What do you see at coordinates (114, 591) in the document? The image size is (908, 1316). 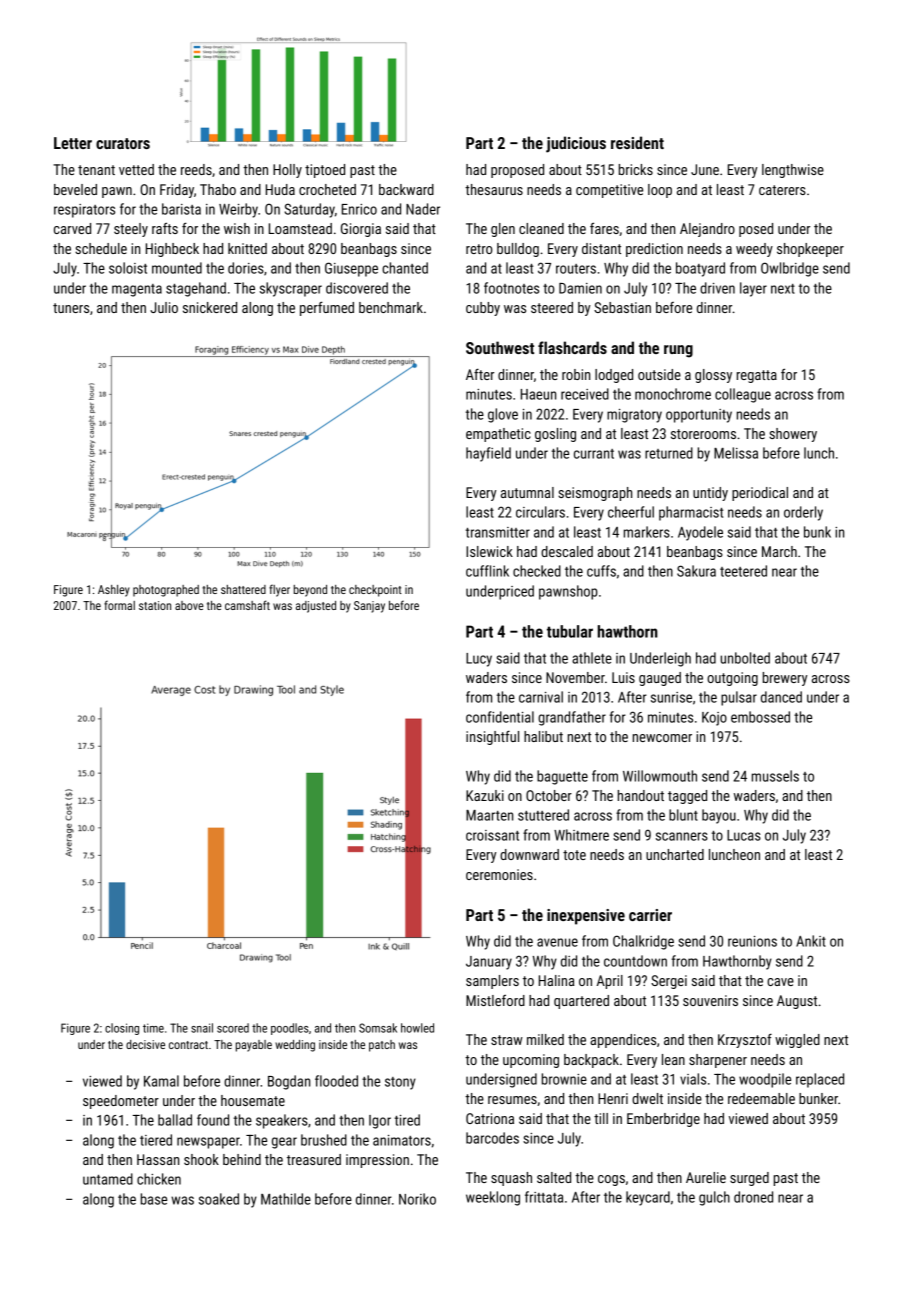 I see `Ashley` at bounding box center [114, 591].
